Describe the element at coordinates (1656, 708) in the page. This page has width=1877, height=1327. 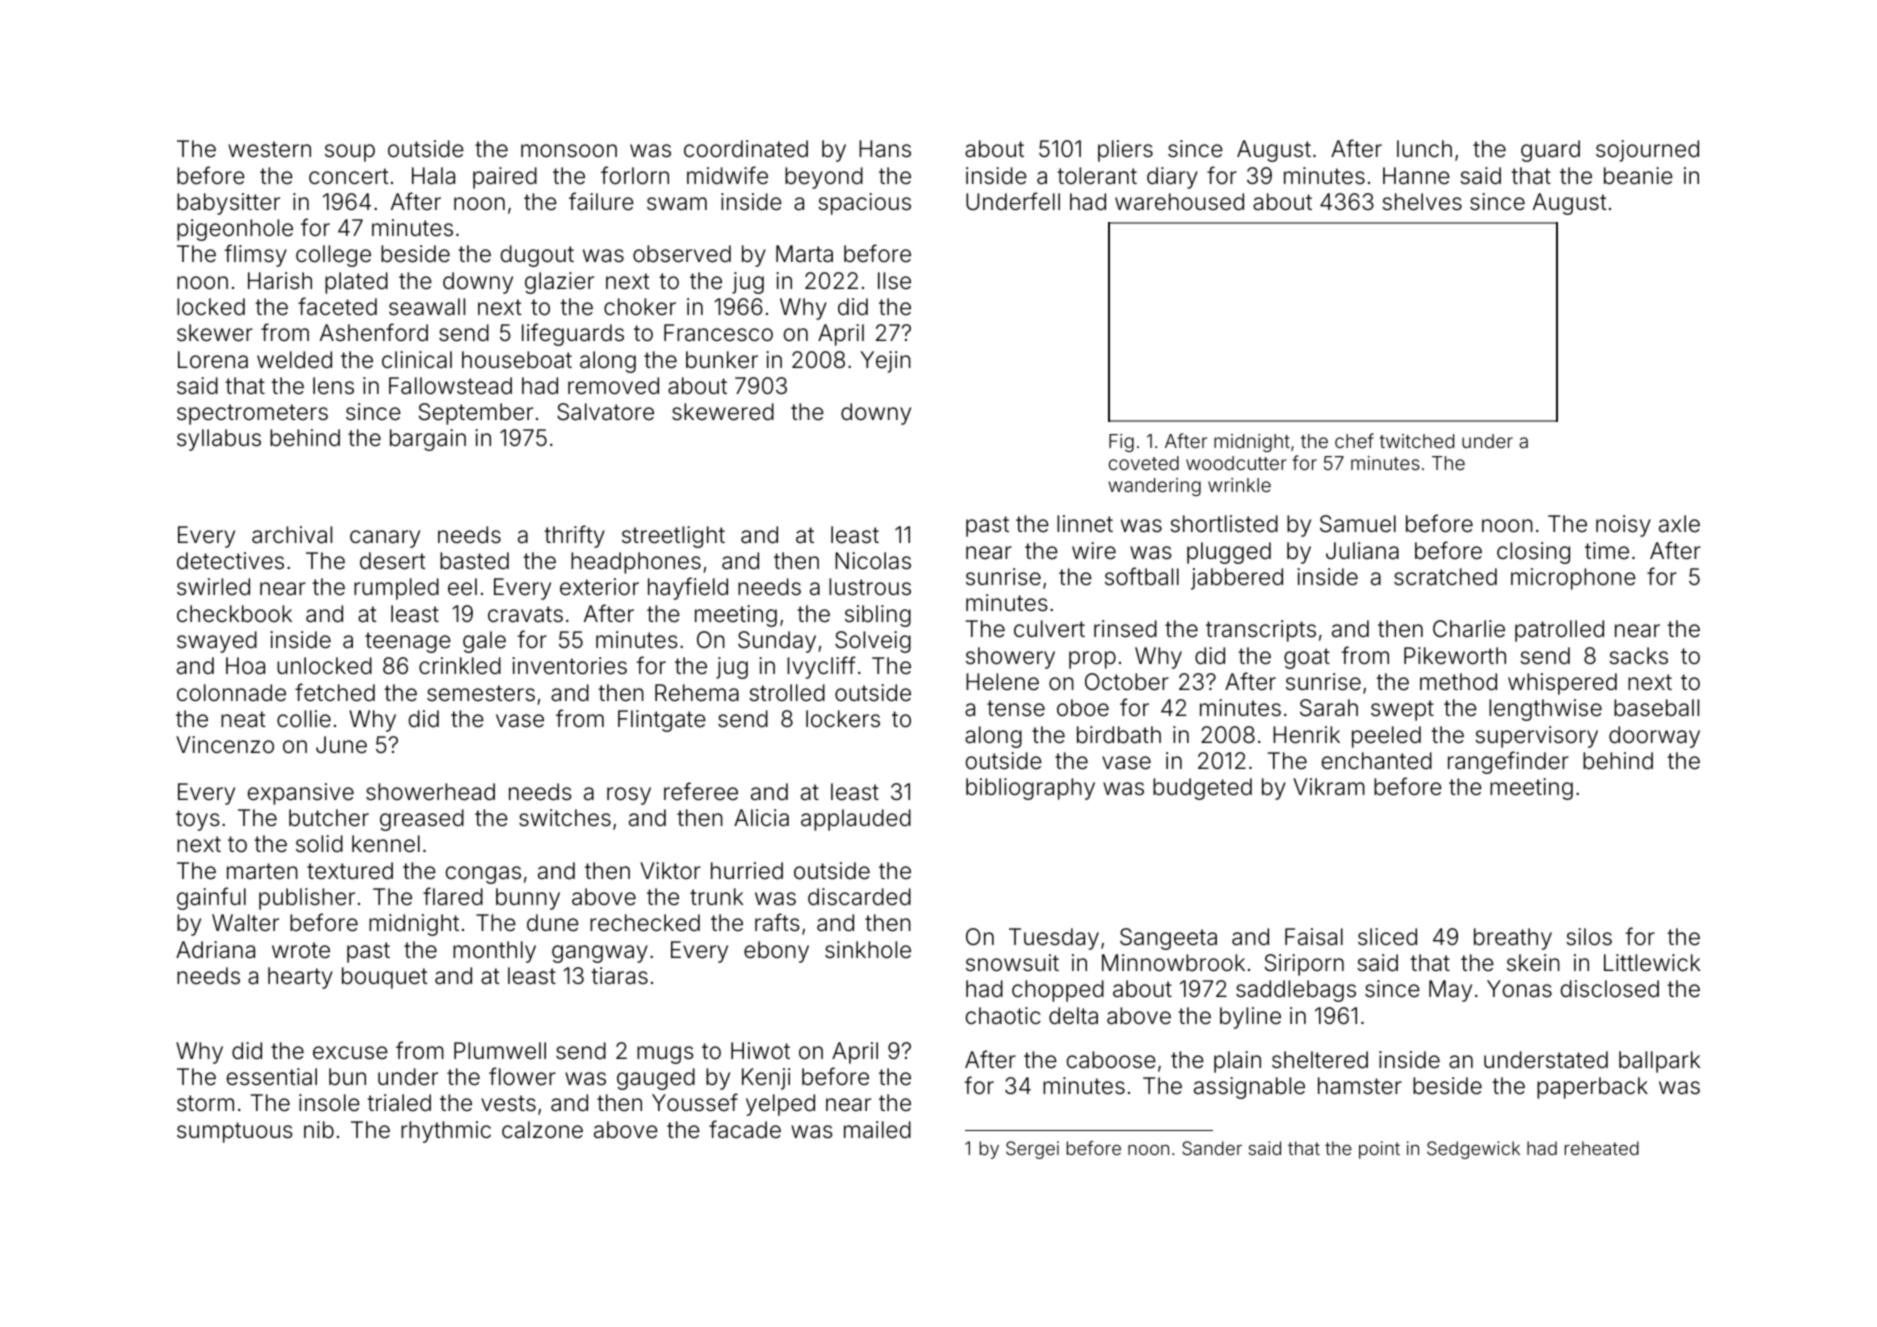
I see `baseball` at that location.
